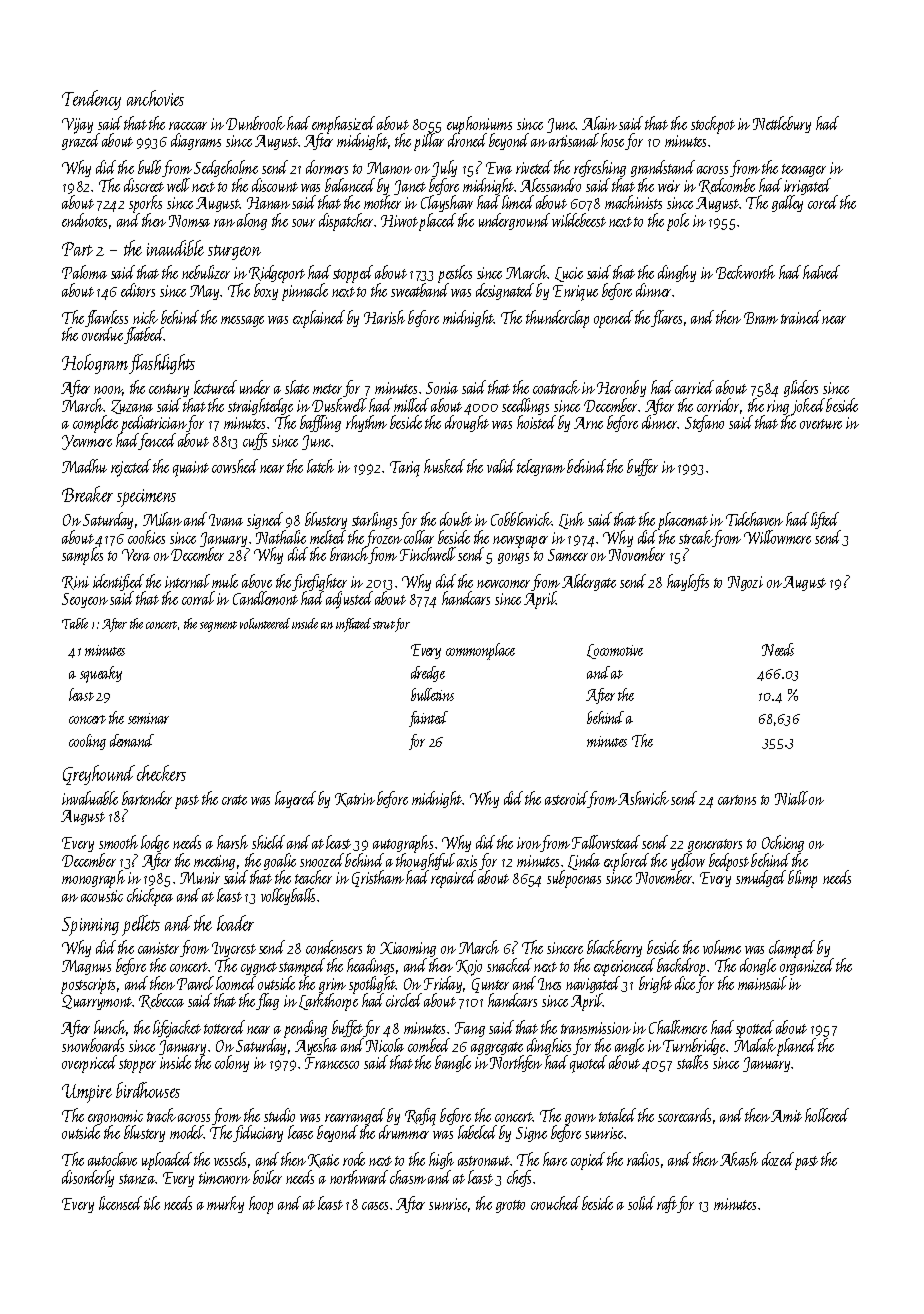 This document has width=924, height=1314. What do you see at coordinates (467, 861) in the document?
I see `axis` at bounding box center [467, 861].
